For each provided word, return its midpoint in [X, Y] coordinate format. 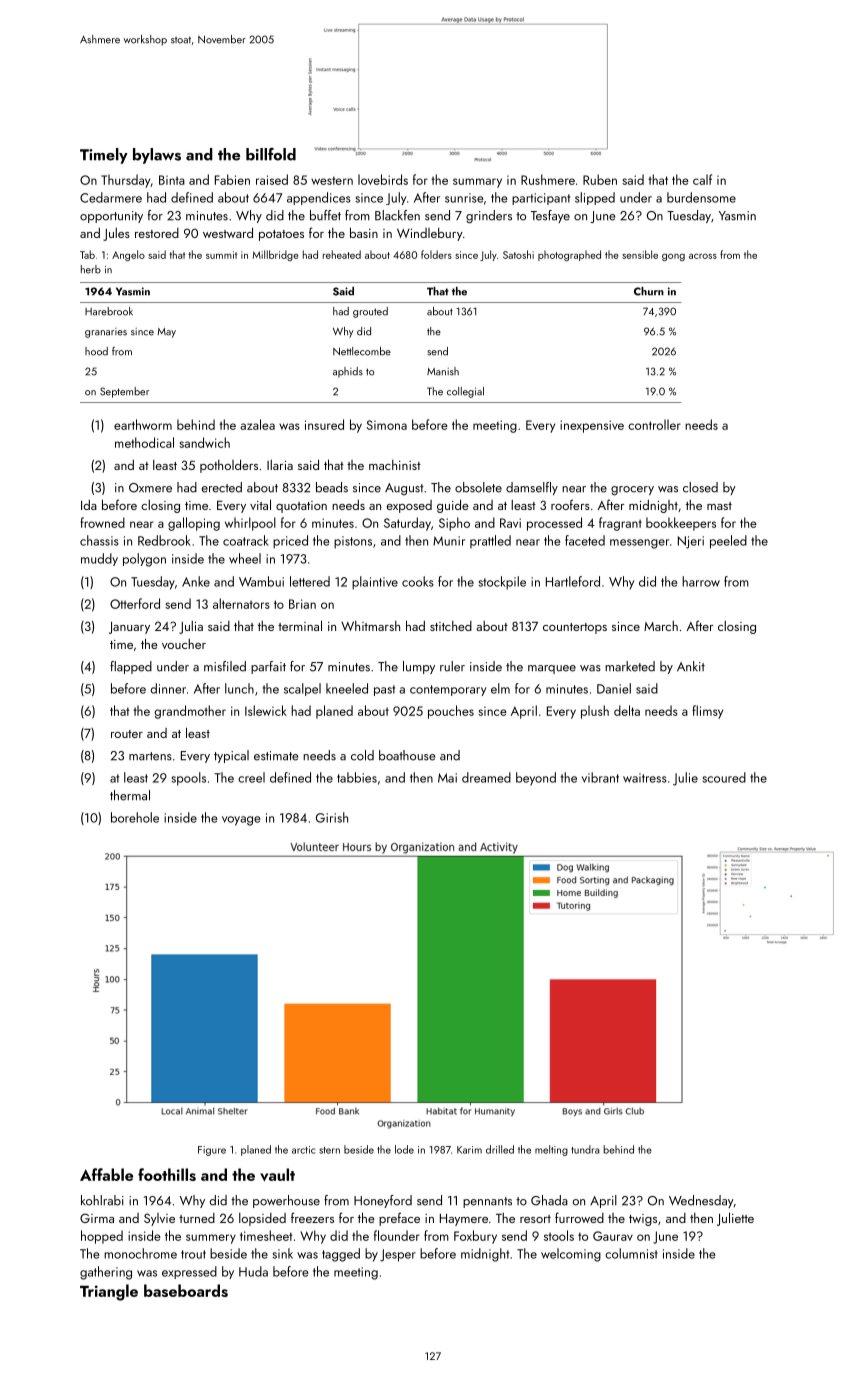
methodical [144, 442]
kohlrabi [102, 1200]
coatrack [246, 540]
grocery [632, 491]
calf [702, 179]
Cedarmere [111, 197]
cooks [418, 581]
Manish [443, 371]
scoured [724, 777]
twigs [643, 1220]
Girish [332, 817]
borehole [135, 817]
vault [277, 1174]
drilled [500, 1149]
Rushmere [548, 179]
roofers [570, 504]
